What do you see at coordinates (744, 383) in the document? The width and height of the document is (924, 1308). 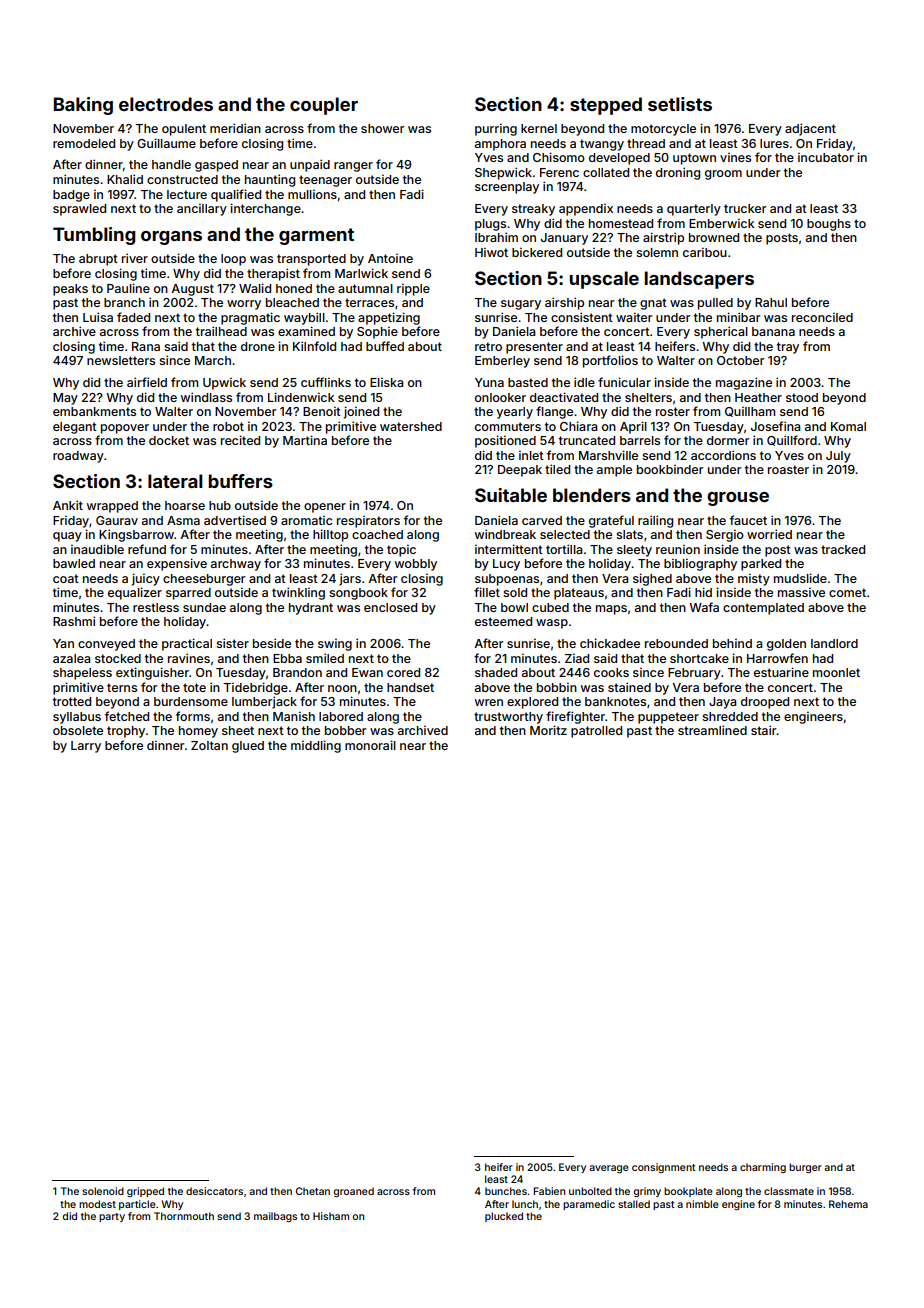 I see `magazine` at bounding box center [744, 383].
